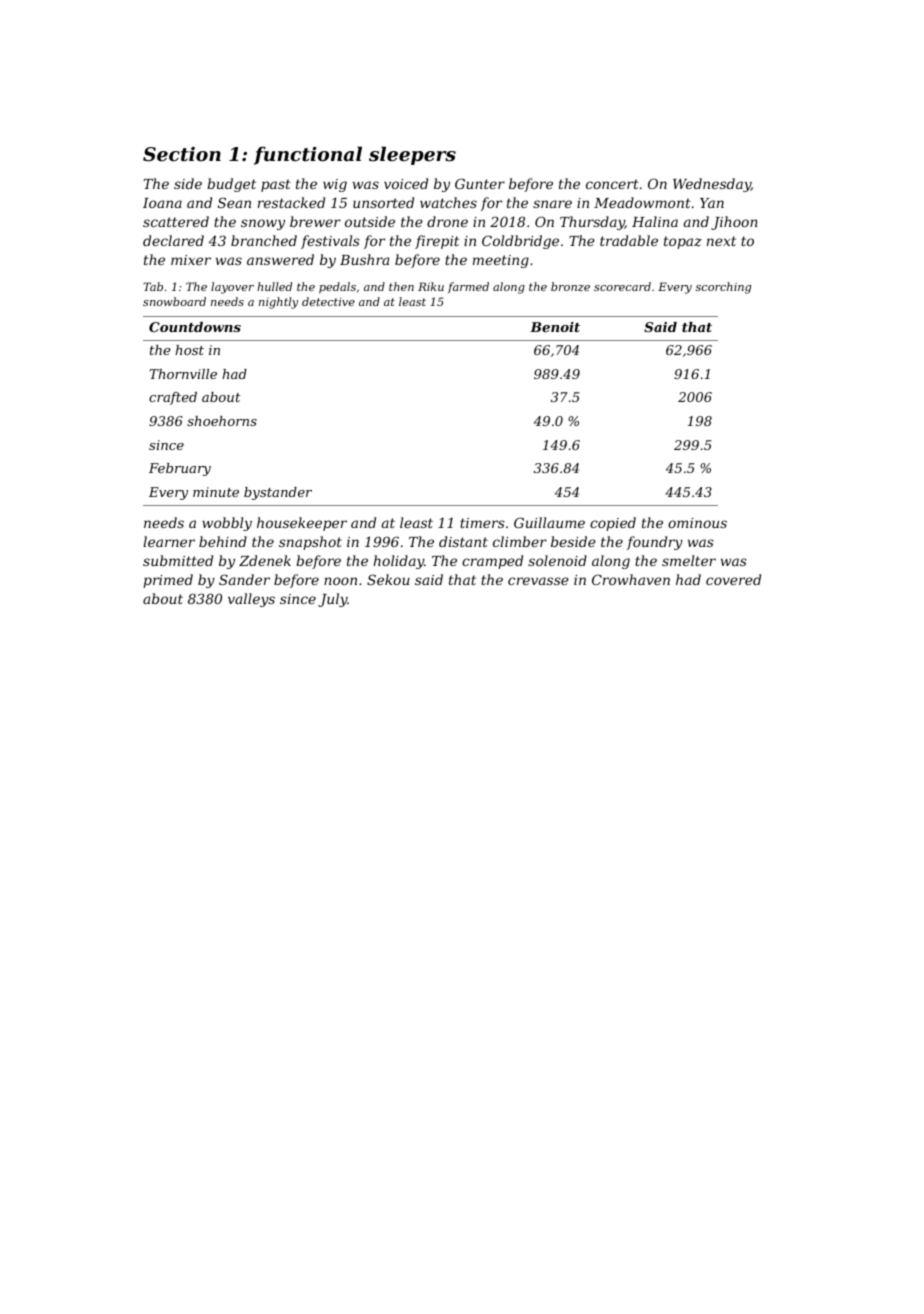  Describe the element at coordinates (195, 327) in the screenshot. I see `Countdowns` at that location.
